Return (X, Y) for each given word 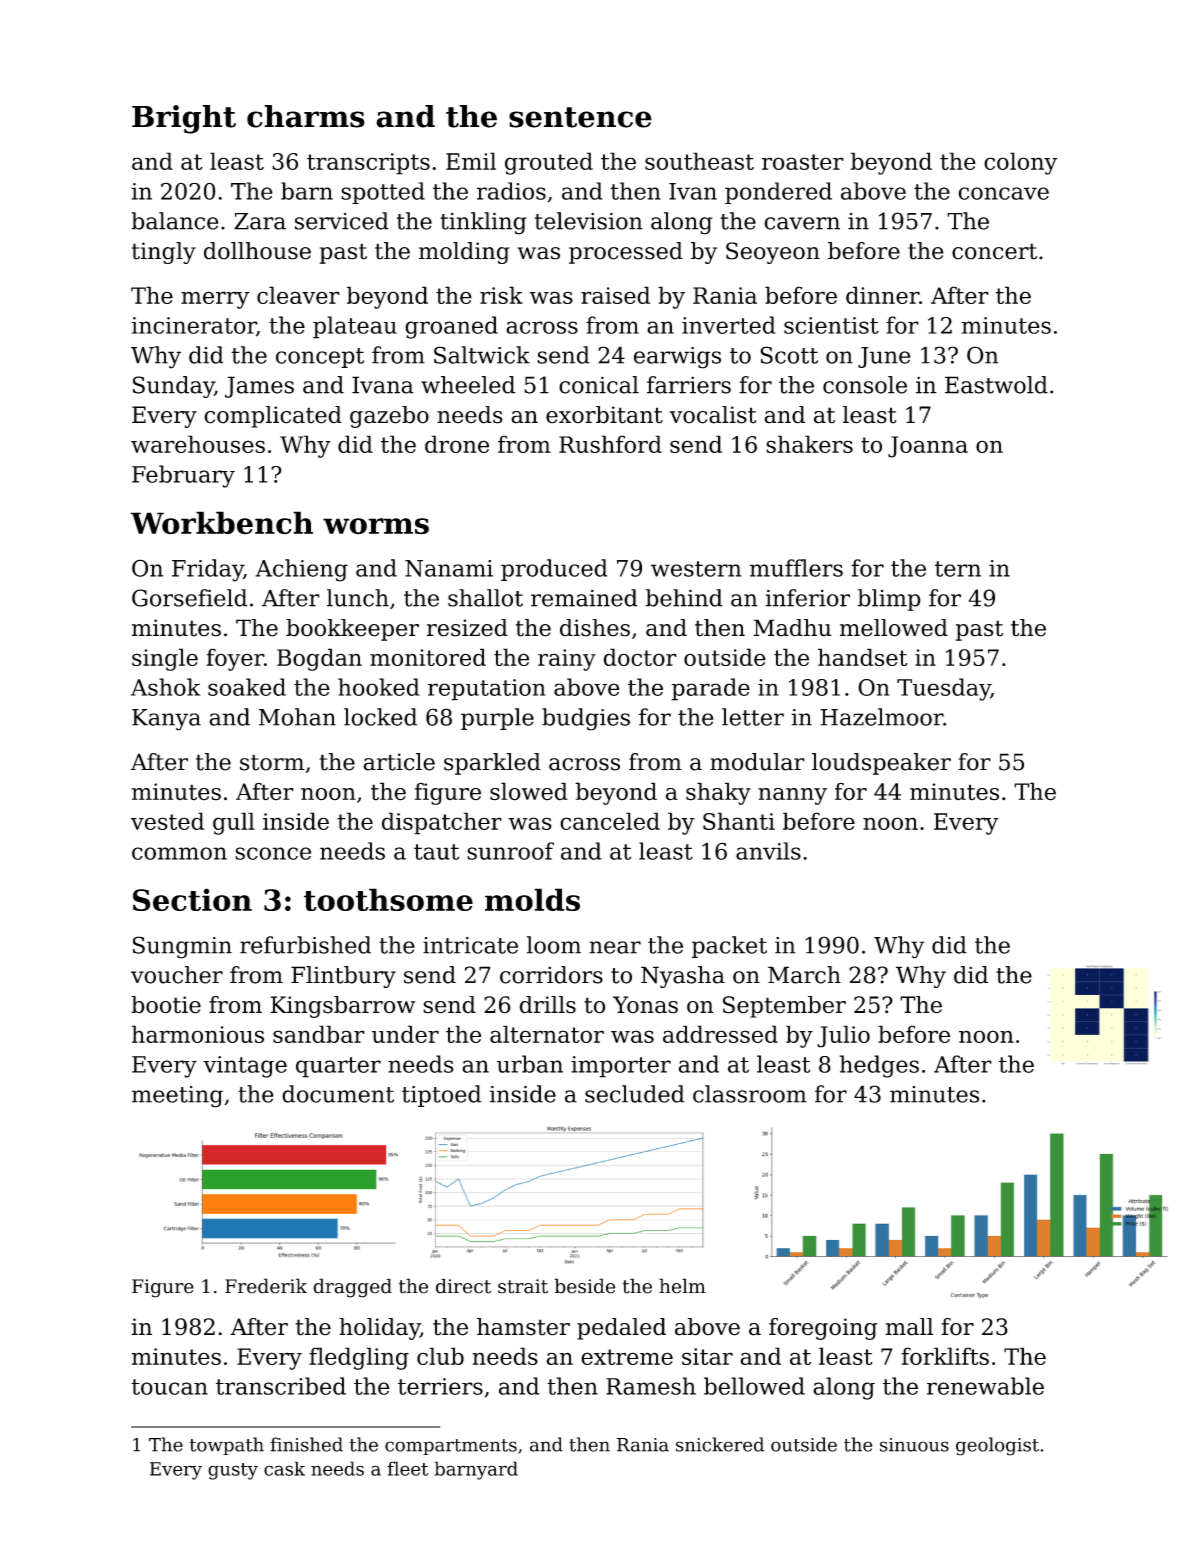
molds (532, 899)
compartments (451, 1447)
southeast (699, 161)
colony (1021, 163)
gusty (233, 1471)
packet (729, 947)
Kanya (166, 720)
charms (306, 116)
